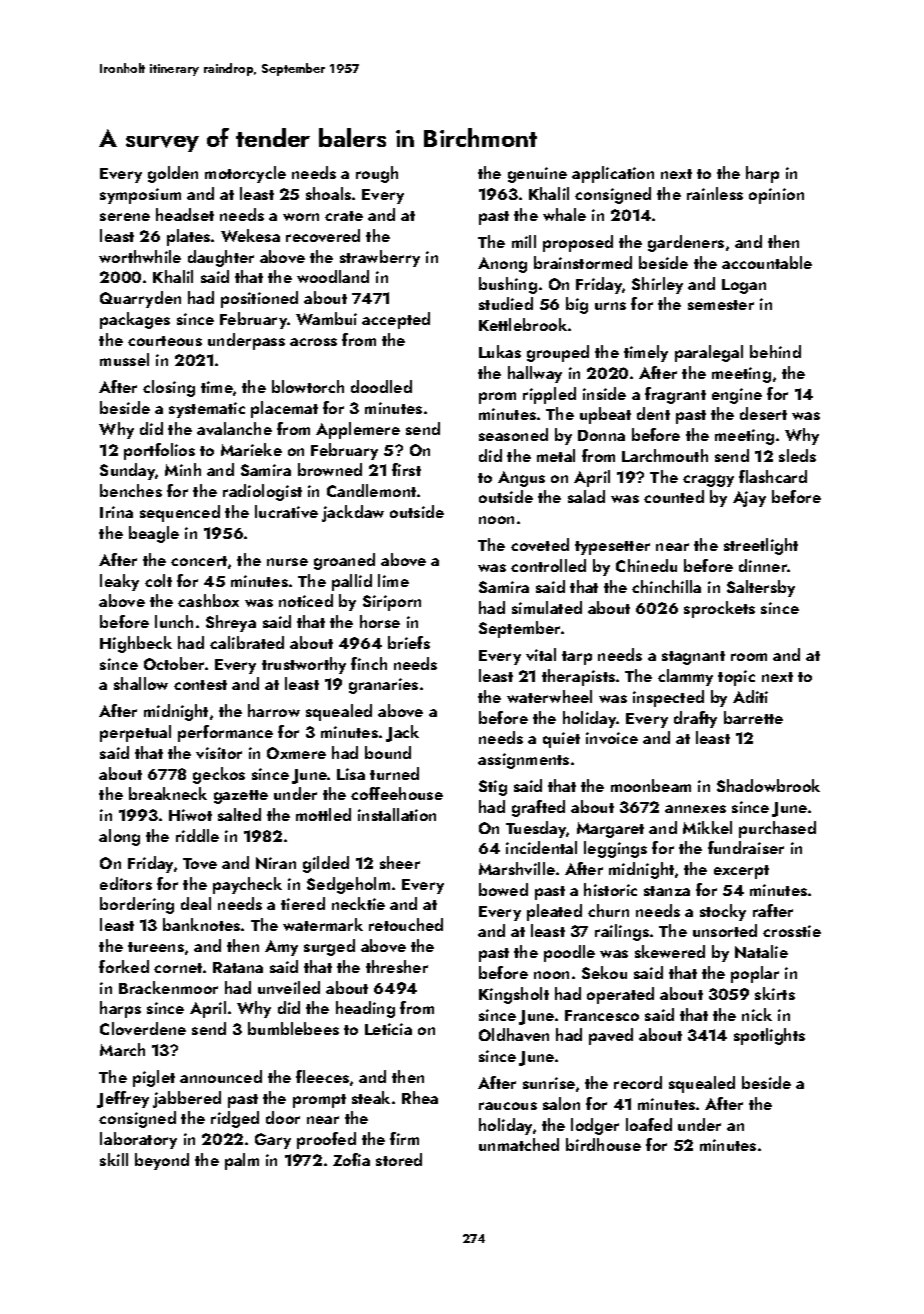 The image size is (924, 1314). What do you see at coordinates (381, 386) in the screenshot?
I see `doodled` at bounding box center [381, 386].
